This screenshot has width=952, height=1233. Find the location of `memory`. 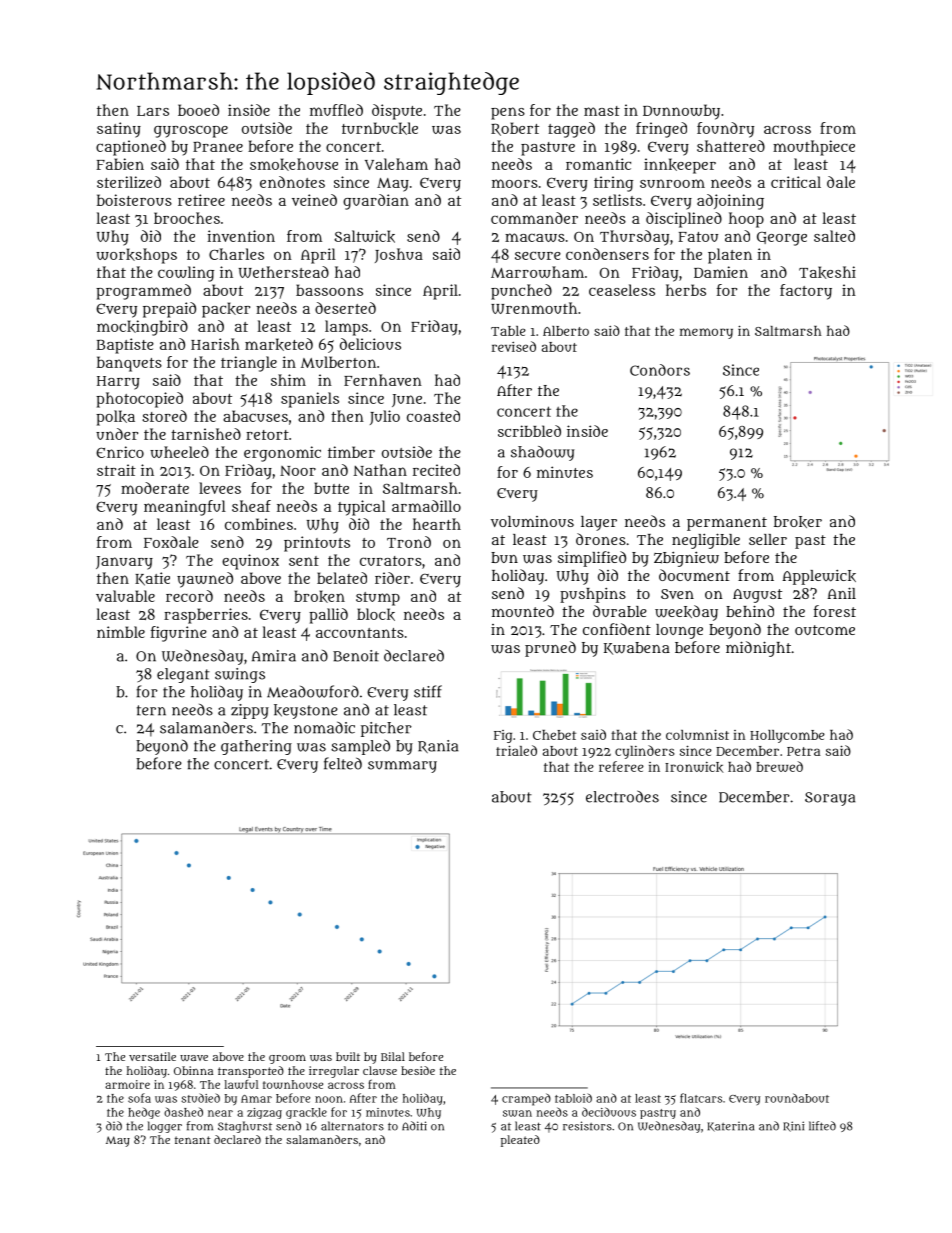

memory is located at coordinates (706, 333).
